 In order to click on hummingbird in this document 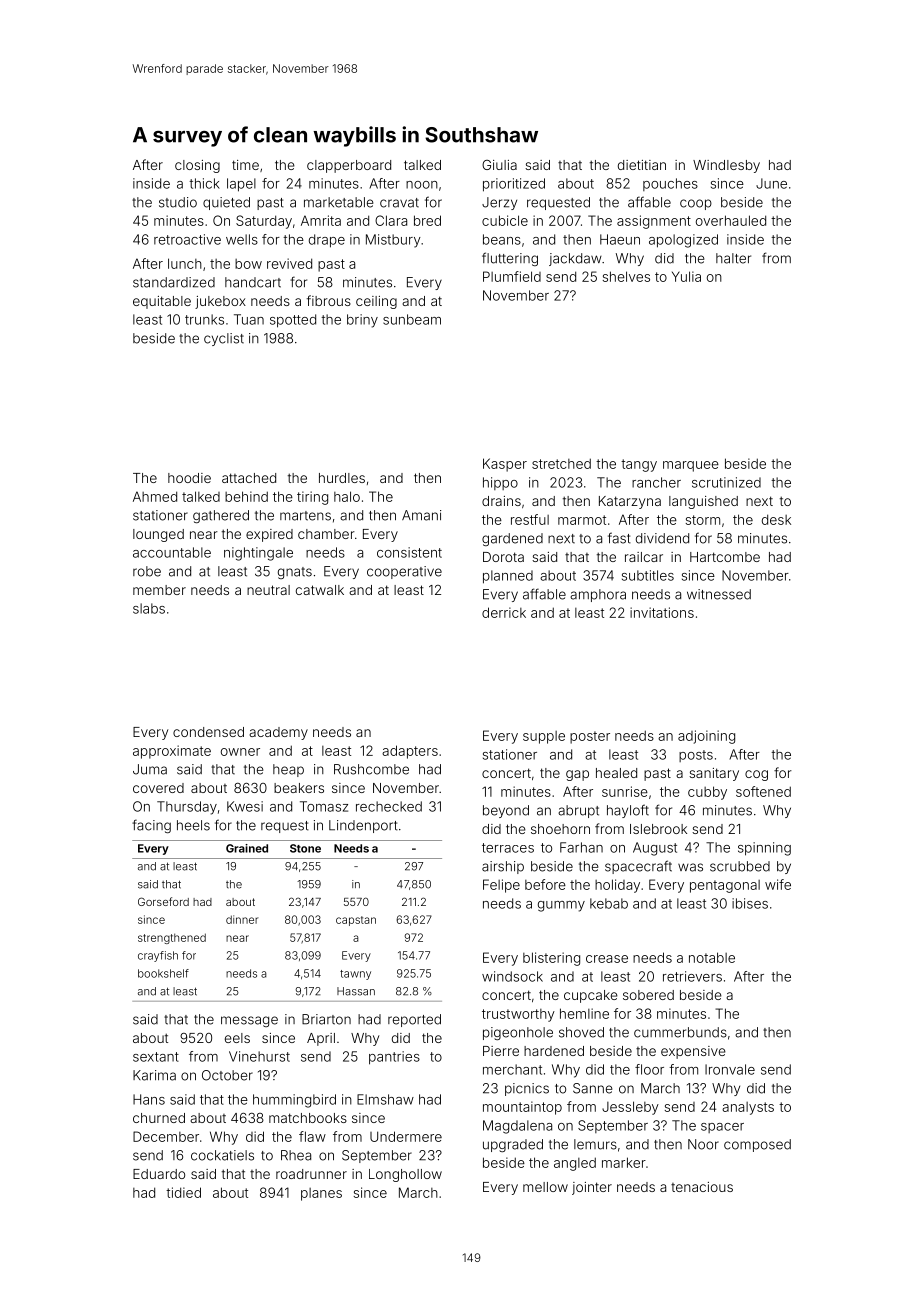, I will do `click(294, 1101)`.
